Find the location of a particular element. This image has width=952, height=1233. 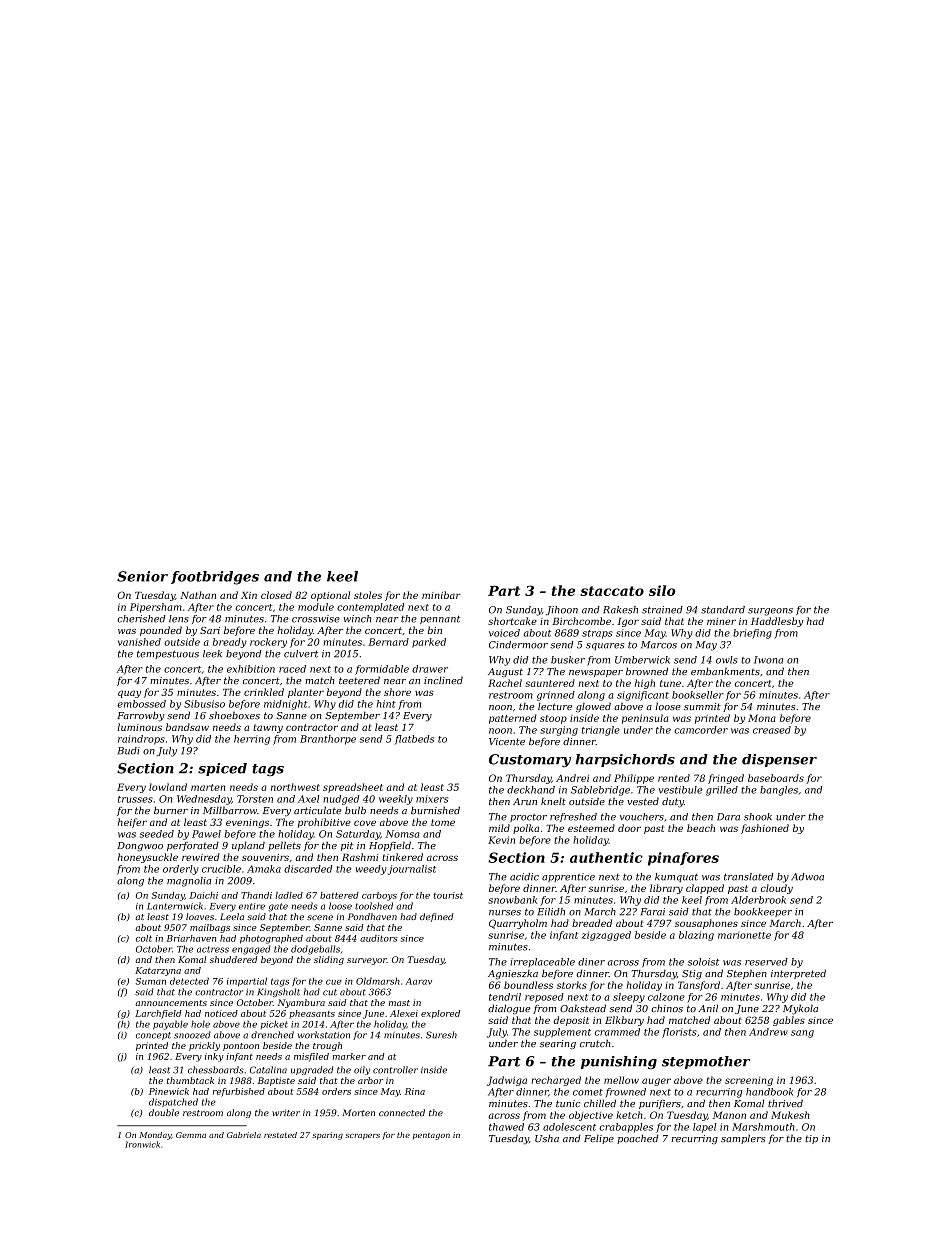

shore is located at coordinates (397, 692).
